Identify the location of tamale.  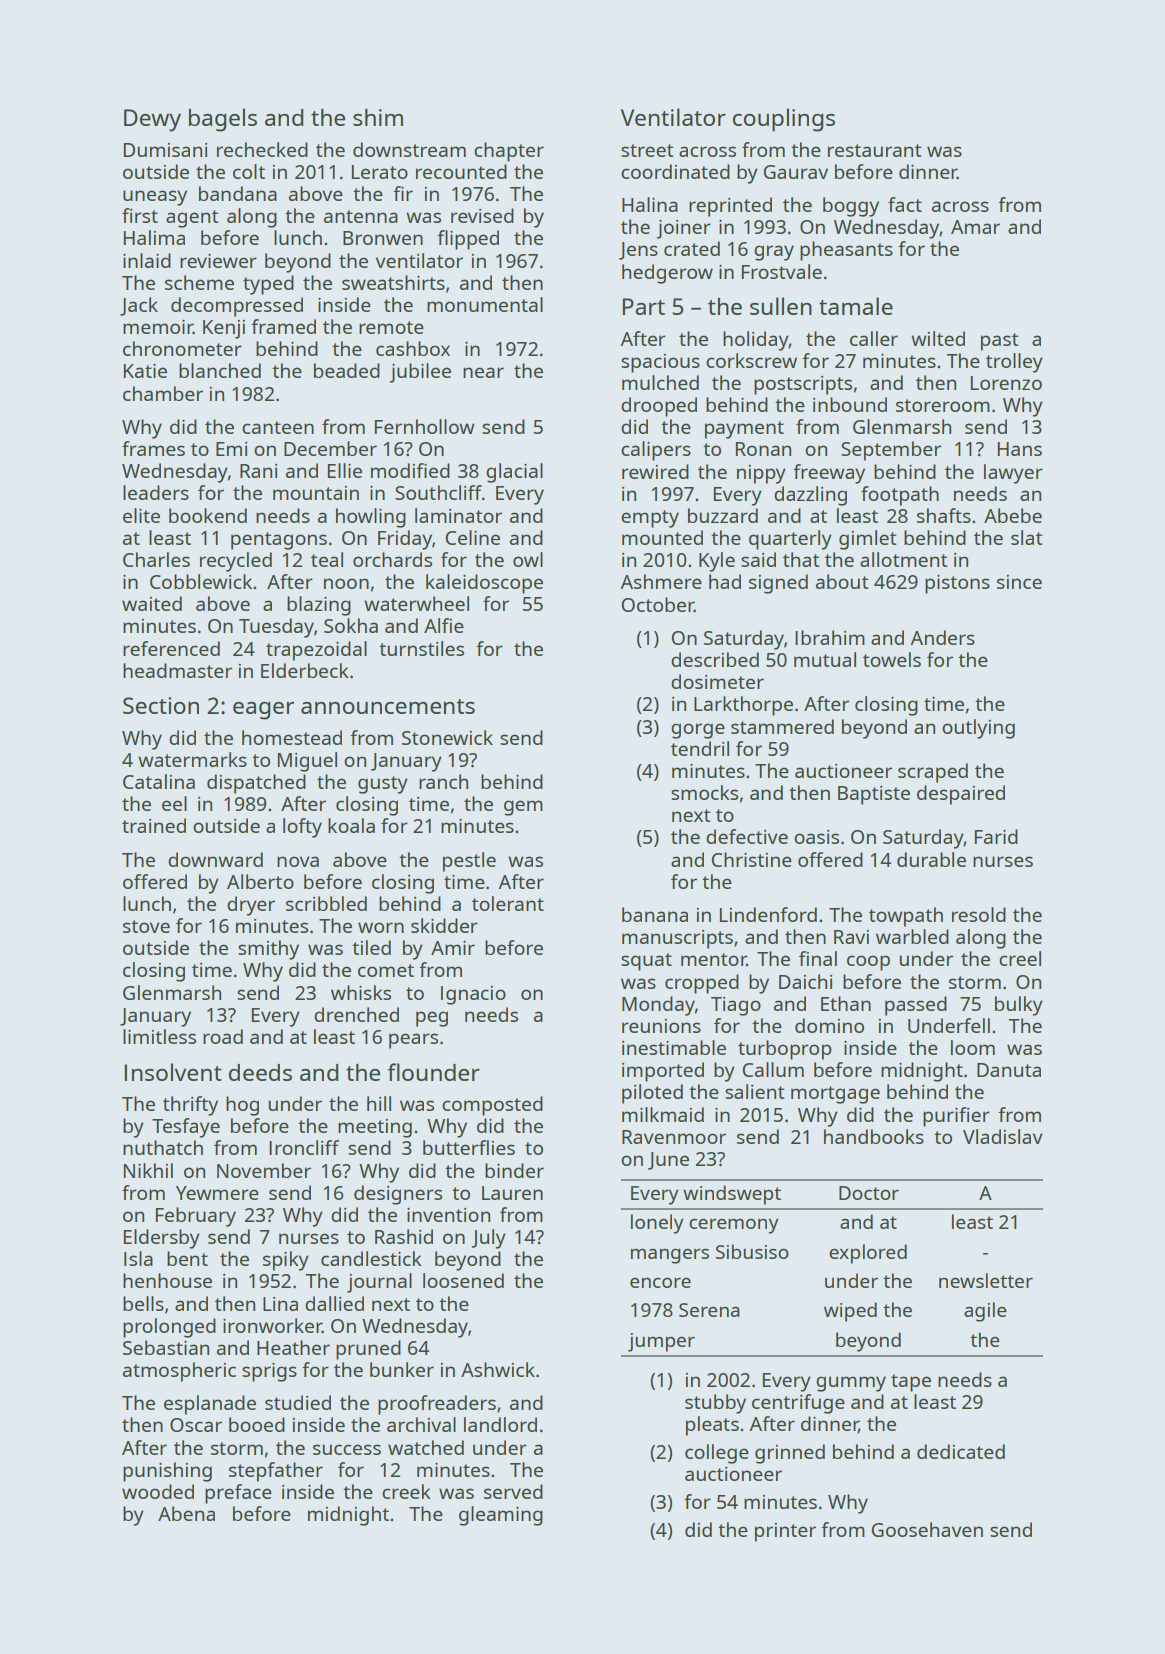
(856, 306).
